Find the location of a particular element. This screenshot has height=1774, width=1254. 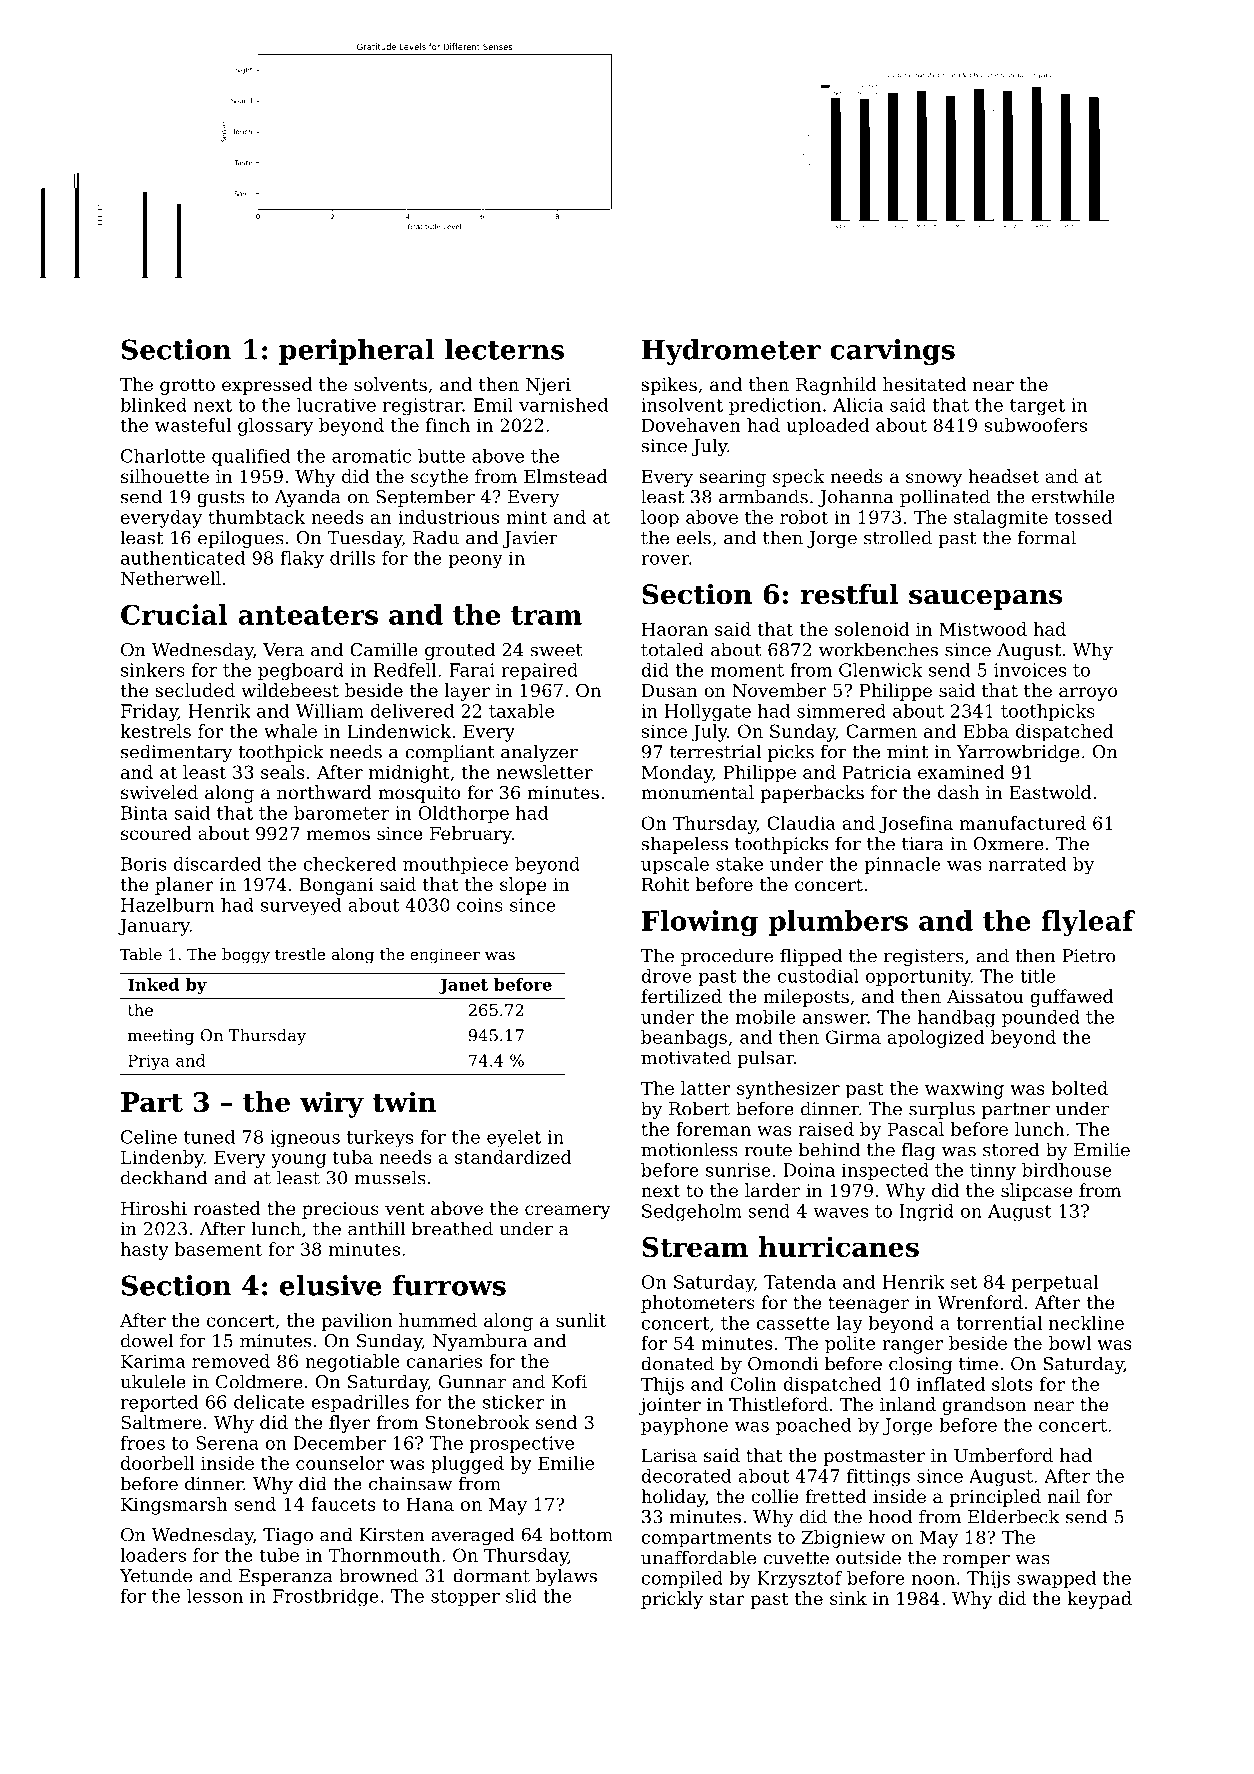

Stream is located at coordinates (695, 1247).
